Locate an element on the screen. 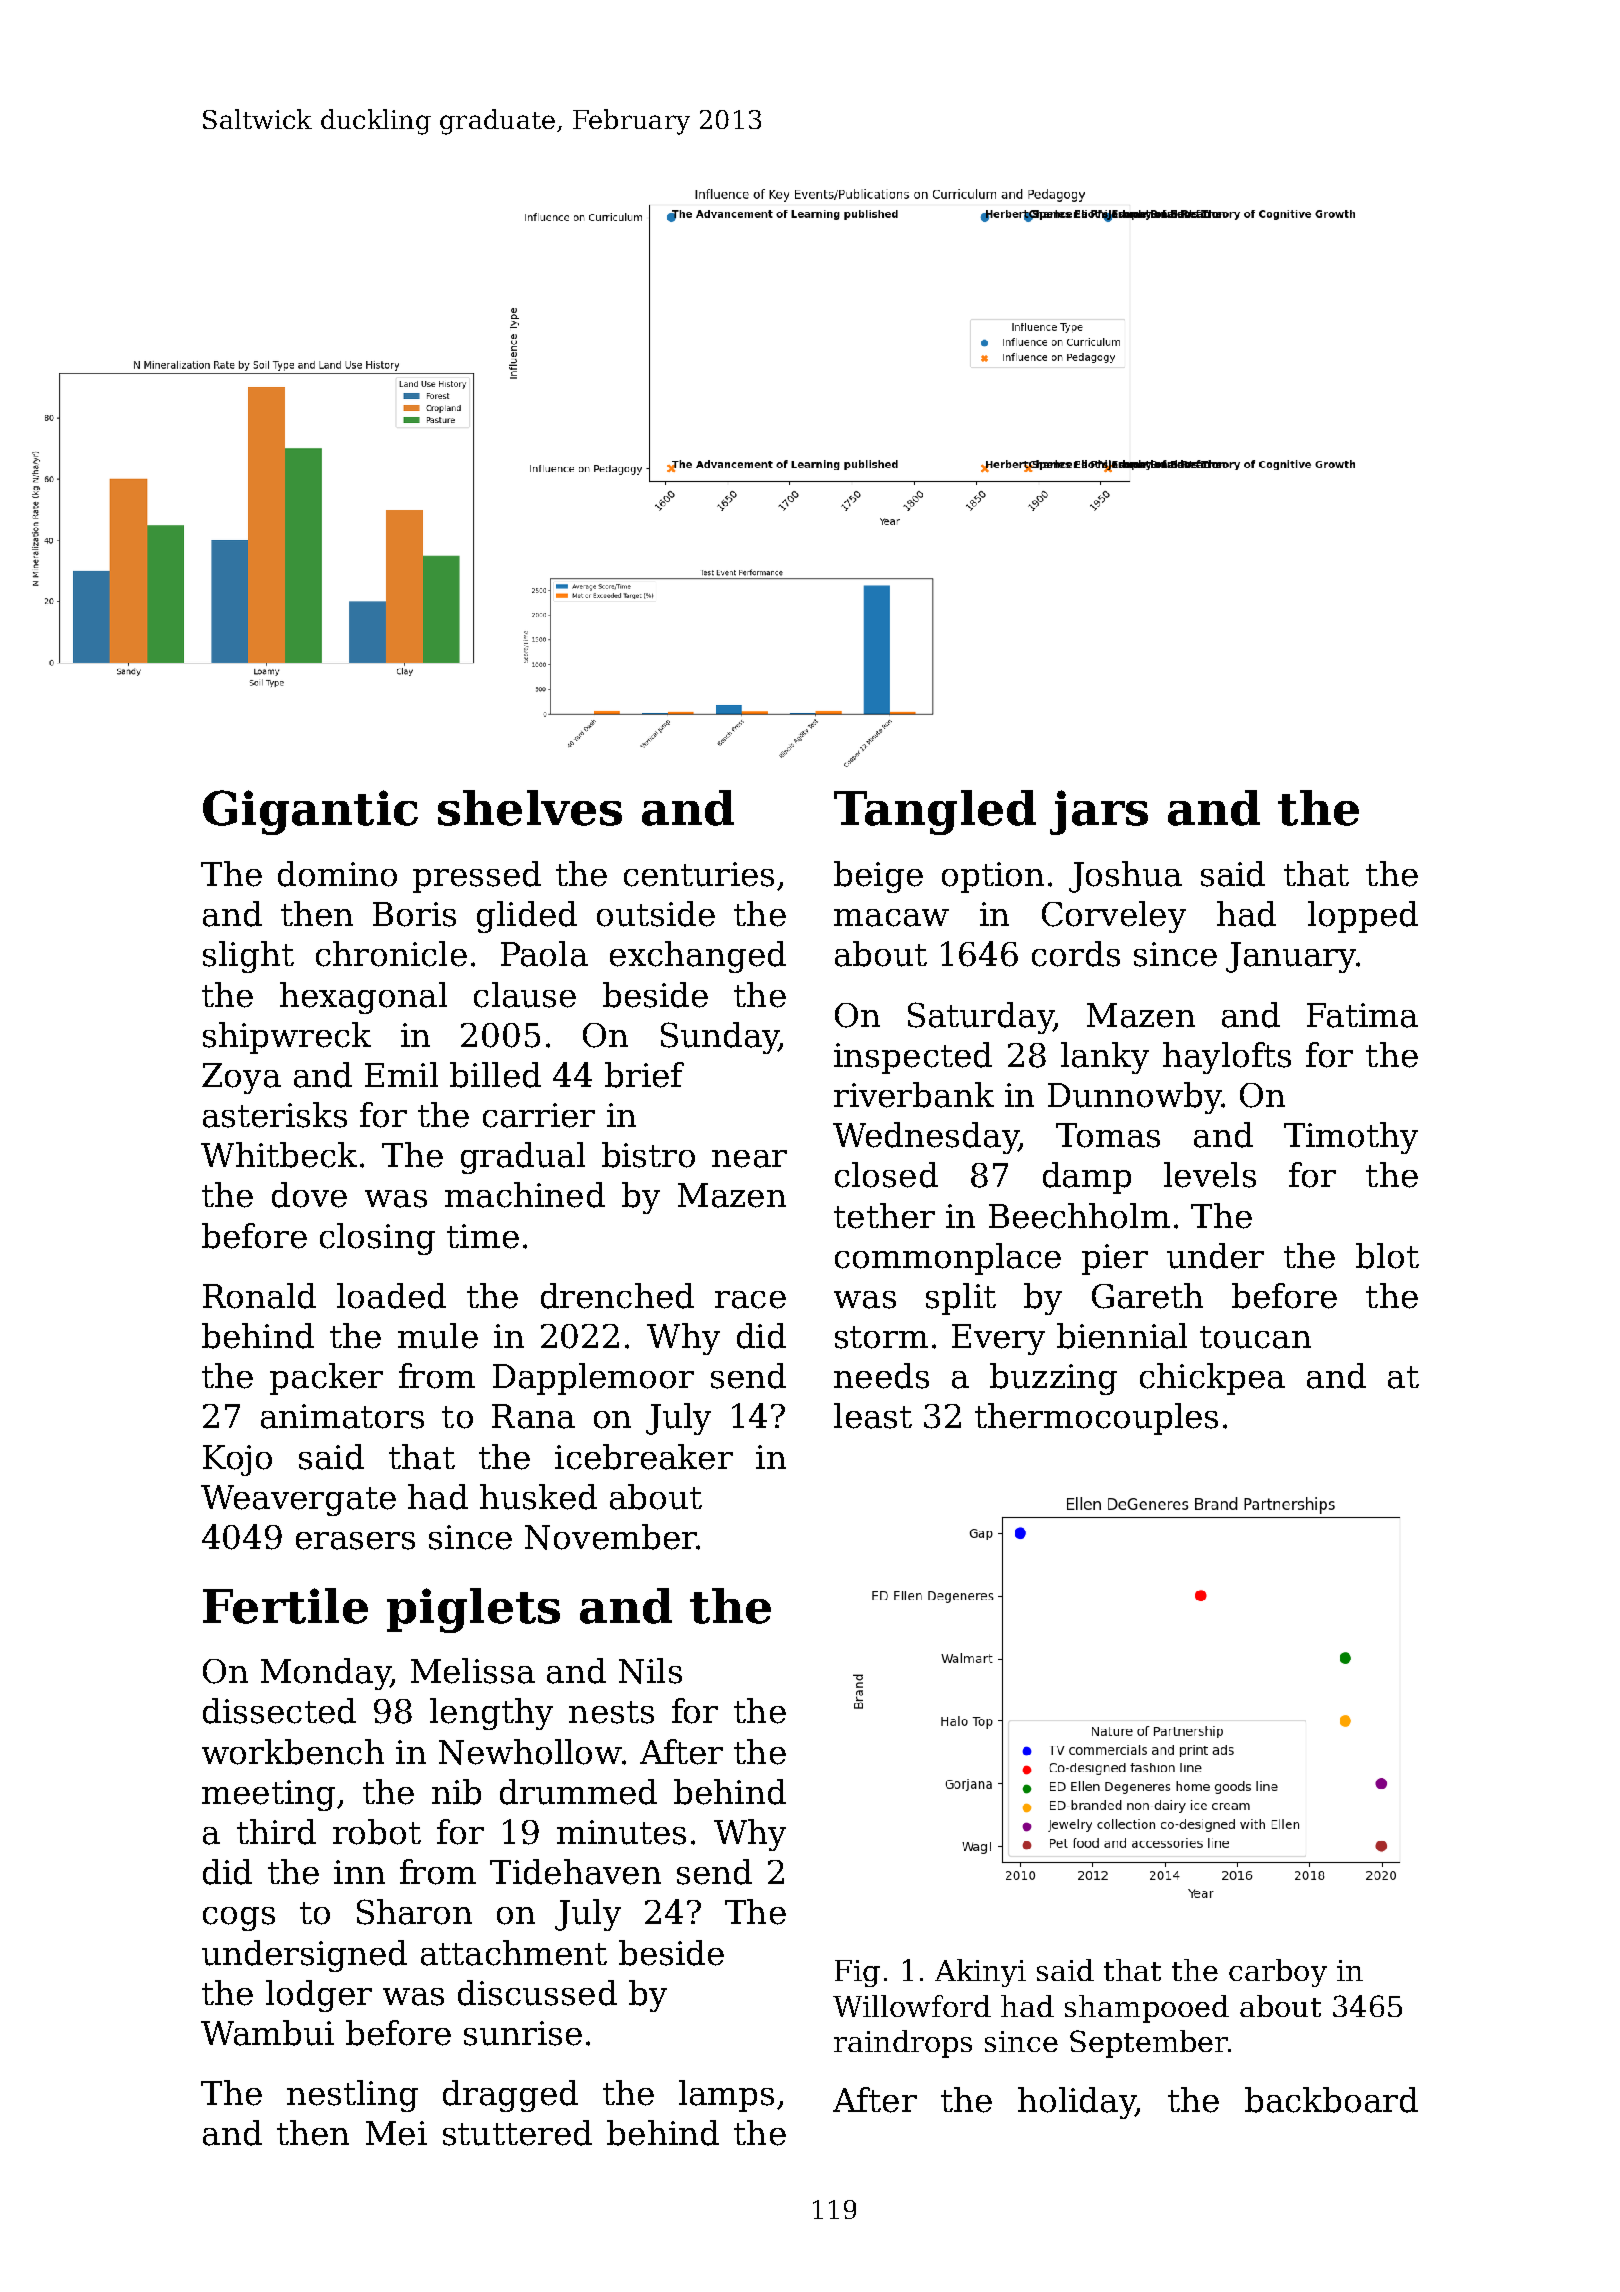 The height and width of the screenshot is (2292, 1620). thermocouples is located at coordinates (1096, 1419).
